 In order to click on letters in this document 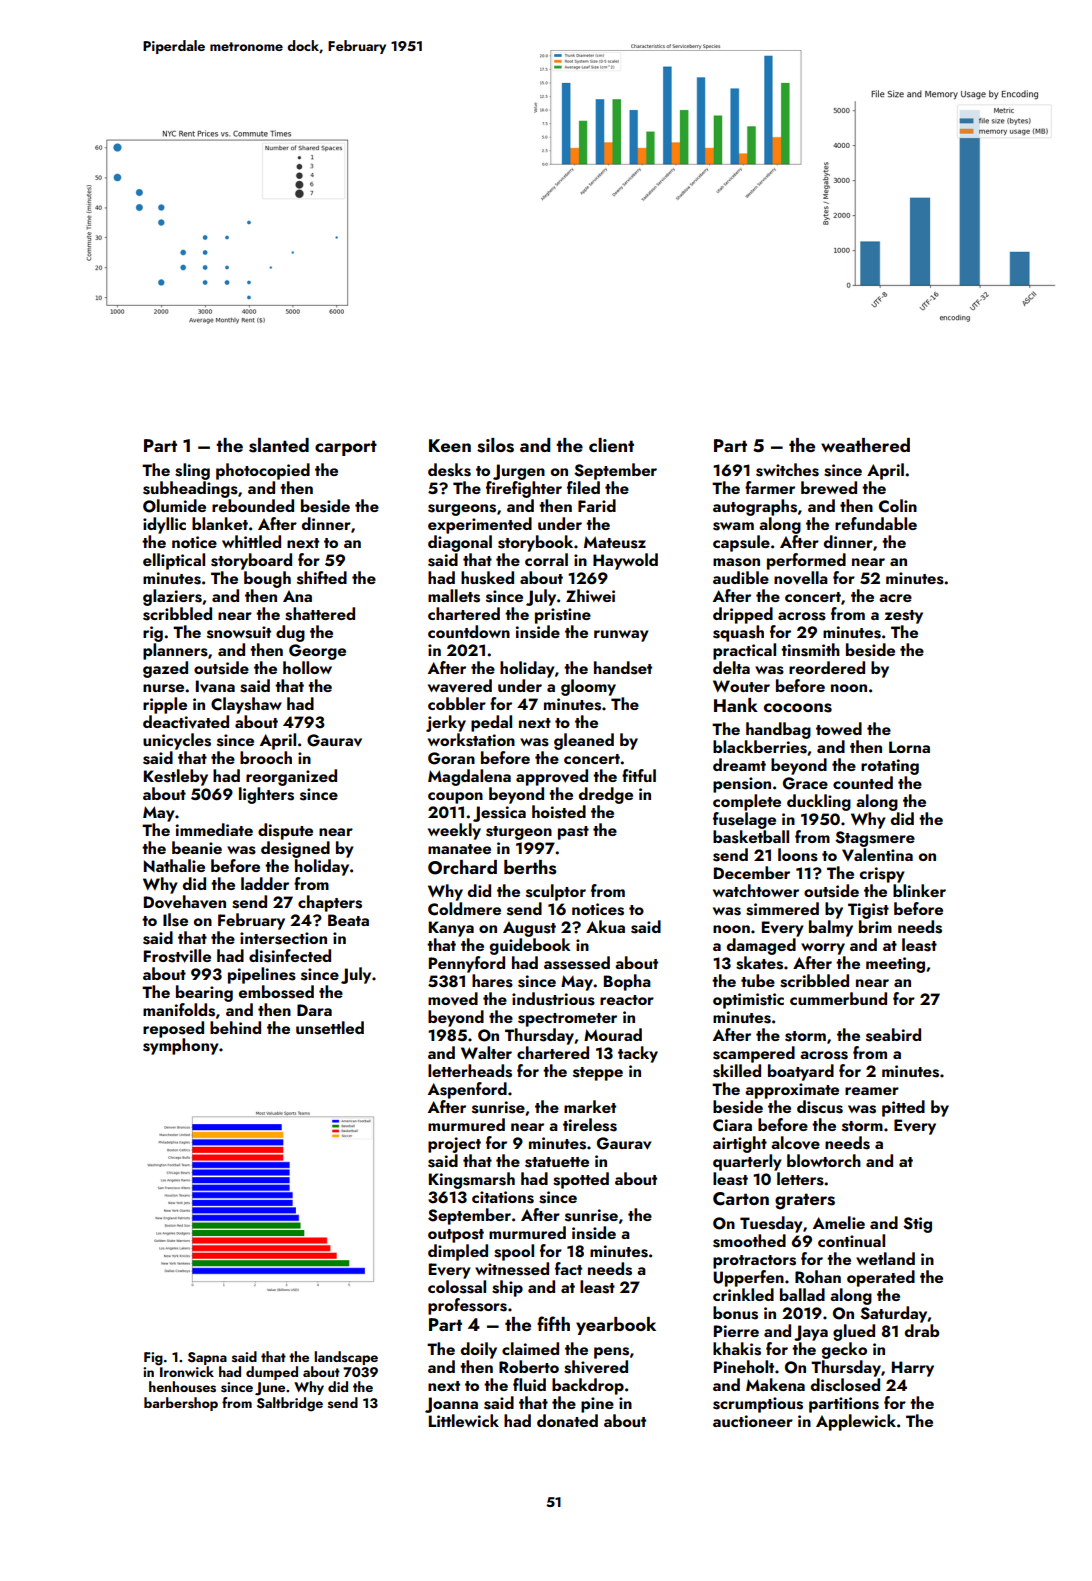, I will do `click(800, 1179)`.
